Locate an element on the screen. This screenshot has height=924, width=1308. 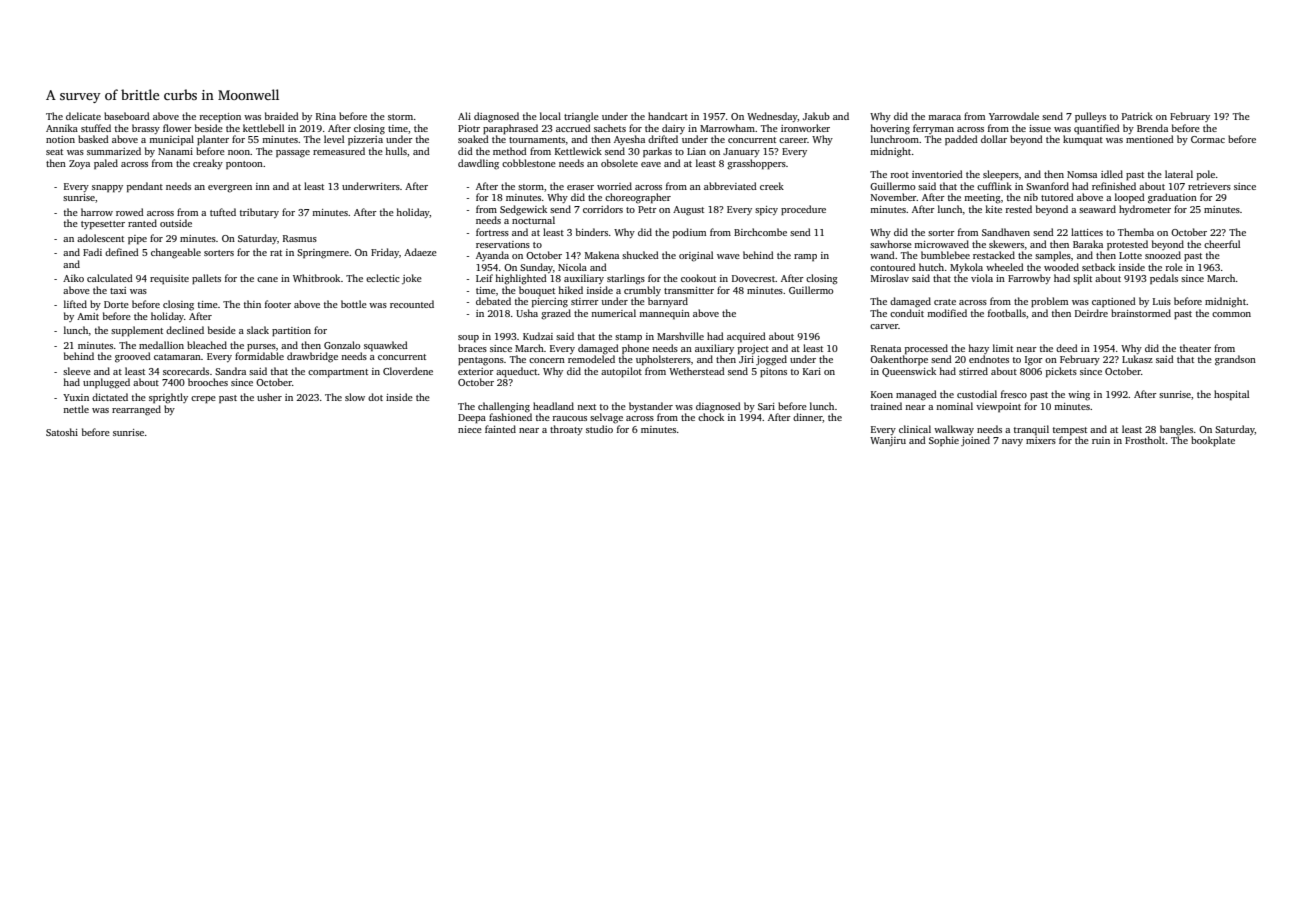
Deepa is located at coordinates (472, 419).
